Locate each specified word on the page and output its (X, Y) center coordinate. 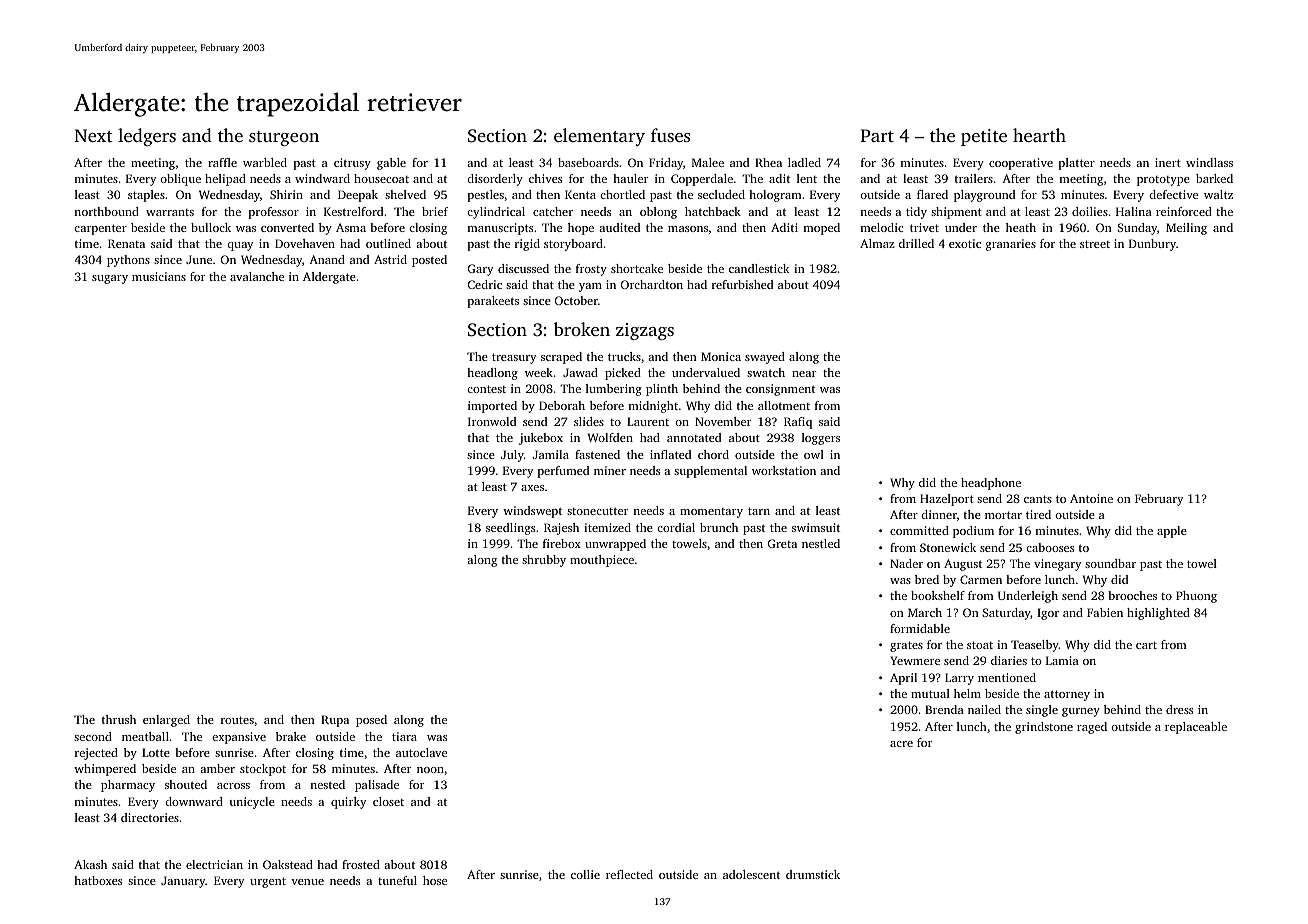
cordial (676, 527)
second (93, 736)
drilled (916, 243)
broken (582, 329)
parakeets (493, 302)
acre (901, 744)
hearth (1039, 135)
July (512, 456)
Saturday (1006, 614)
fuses (670, 135)
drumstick (813, 874)
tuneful (397, 880)
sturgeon (284, 138)
